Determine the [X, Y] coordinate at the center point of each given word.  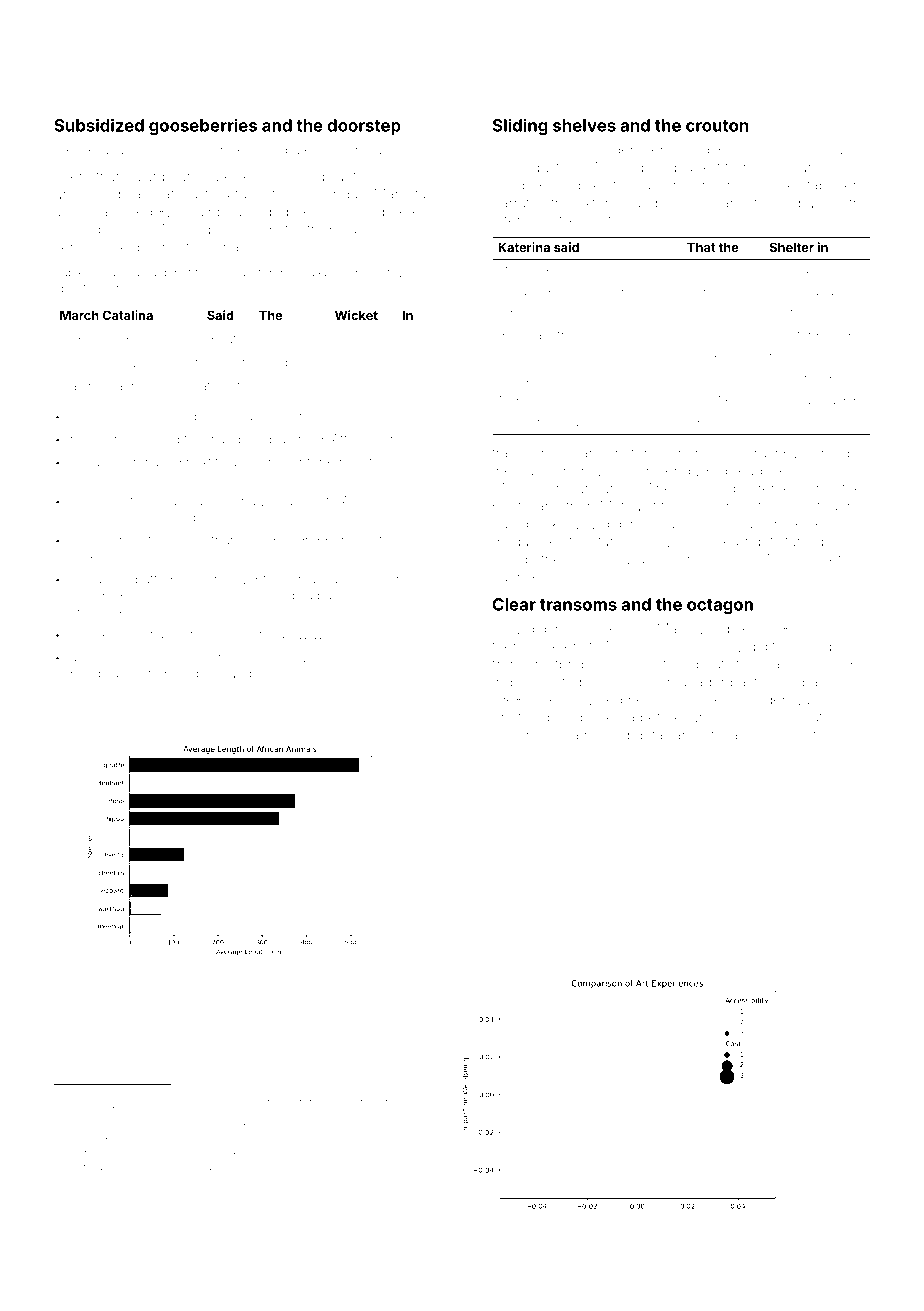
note [507, 736]
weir [75, 1167]
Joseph [519, 379]
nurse [697, 454]
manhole [130, 386]
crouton [717, 126]
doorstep [364, 127]
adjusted [95, 658]
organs [384, 1155]
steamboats [694, 664]
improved [175, 151]
